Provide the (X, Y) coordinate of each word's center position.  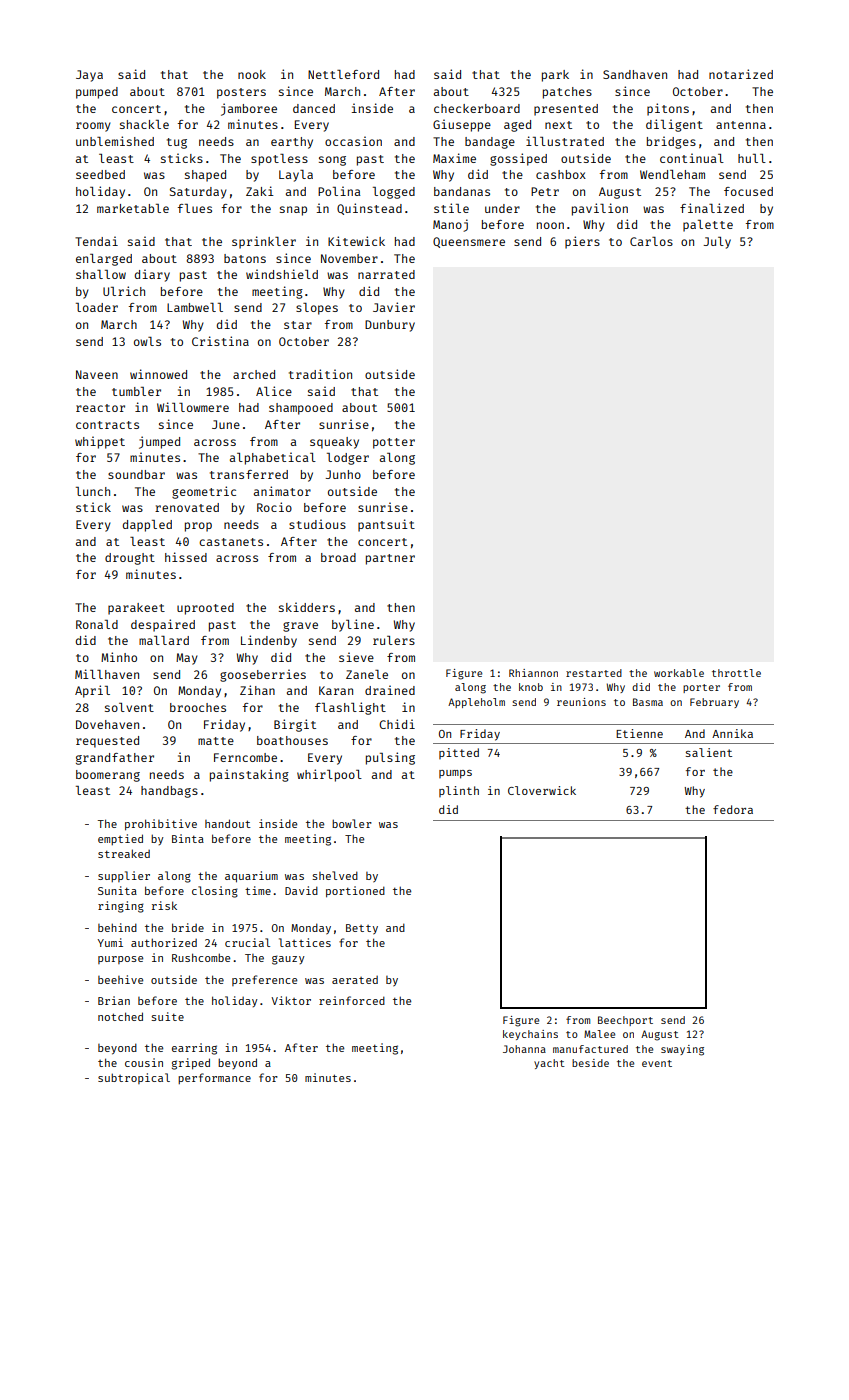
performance (214, 1078)
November (349, 258)
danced (314, 108)
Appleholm (476, 703)
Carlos (651, 241)
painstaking (249, 775)
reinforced (352, 1000)
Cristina (220, 341)
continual (692, 158)
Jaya (89, 76)
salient (709, 752)
